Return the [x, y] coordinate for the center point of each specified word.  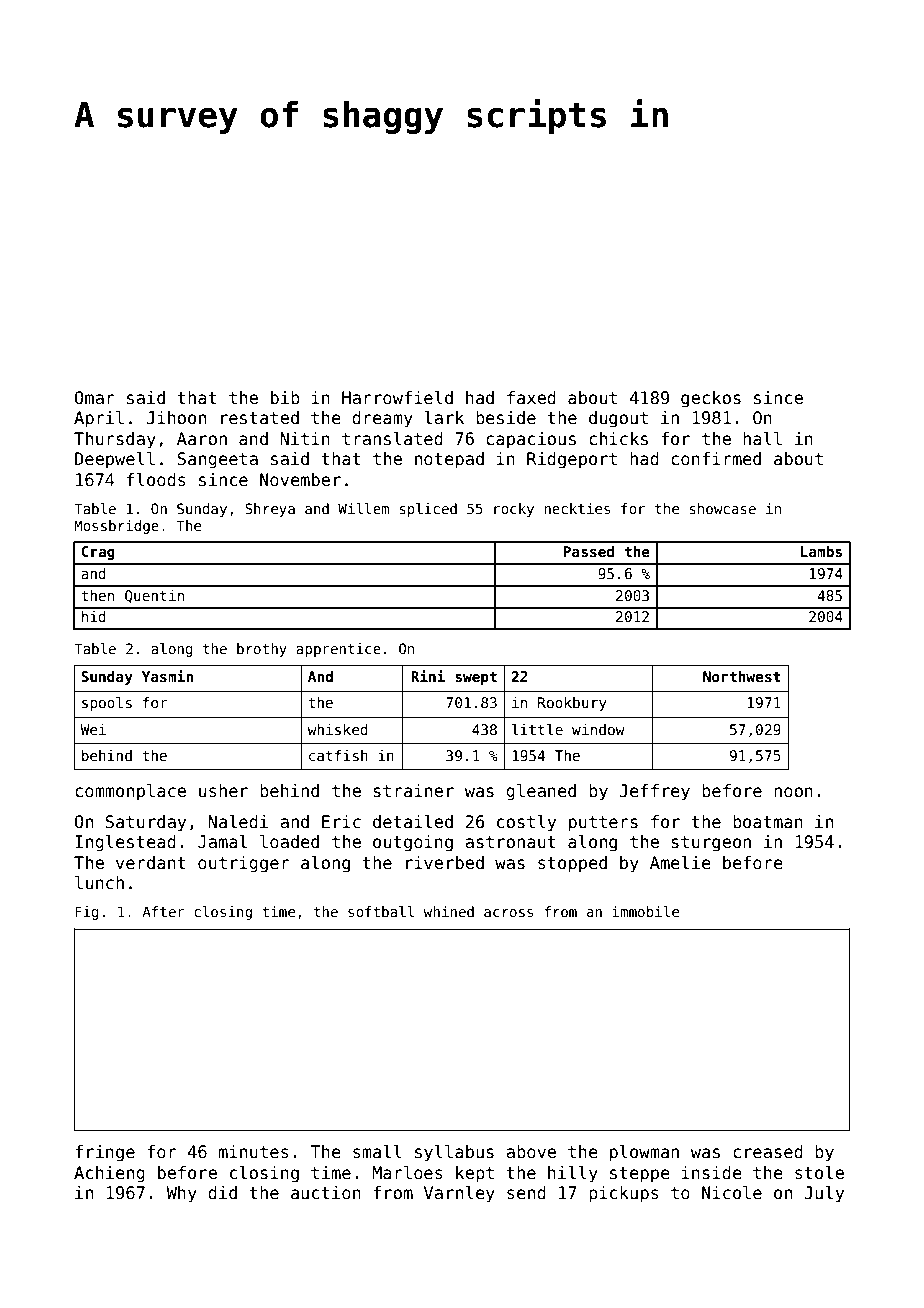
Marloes [407, 1173]
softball [381, 911]
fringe [105, 1153]
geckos [711, 399]
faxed [531, 398]
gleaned [541, 792]
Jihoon [176, 418]
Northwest [742, 676]
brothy [262, 650]
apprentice [338, 650]
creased [768, 1152]
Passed [588, 551]
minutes [254, 1152]
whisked [337, 729]
